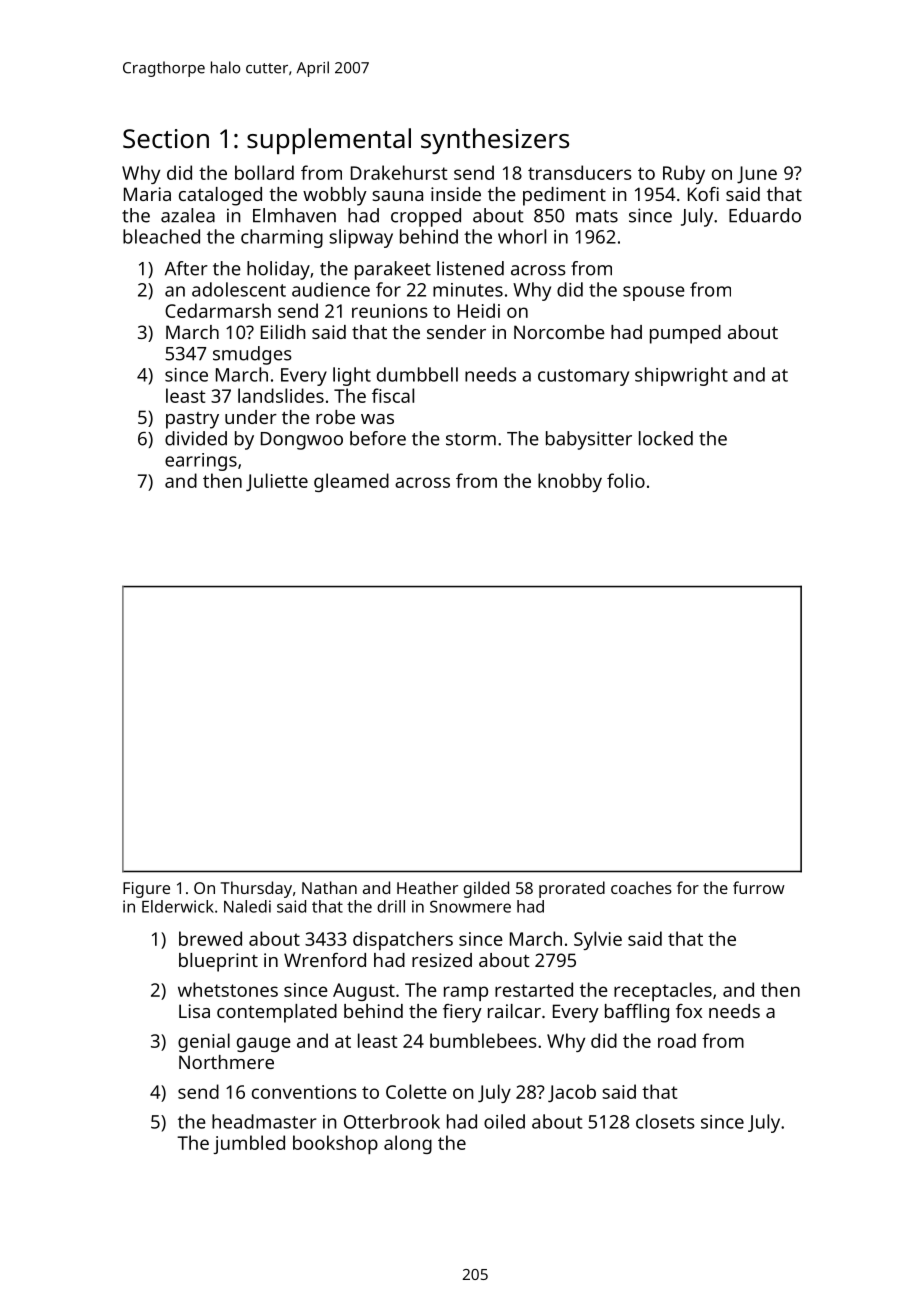  I want to click on gilded, so click(486, 889).
